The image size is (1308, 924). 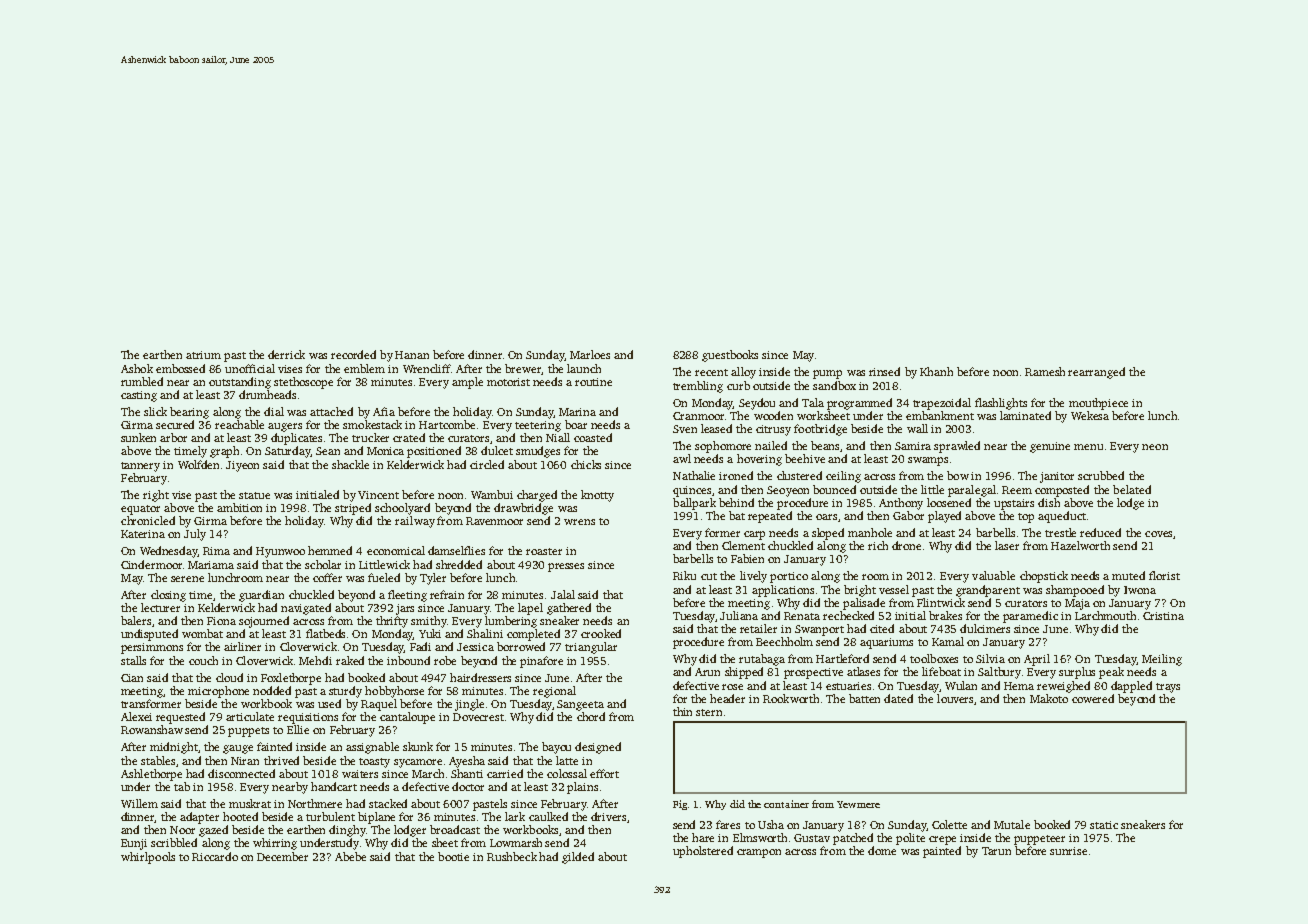 I want to click on louvers, so click(x=955, y=698).
